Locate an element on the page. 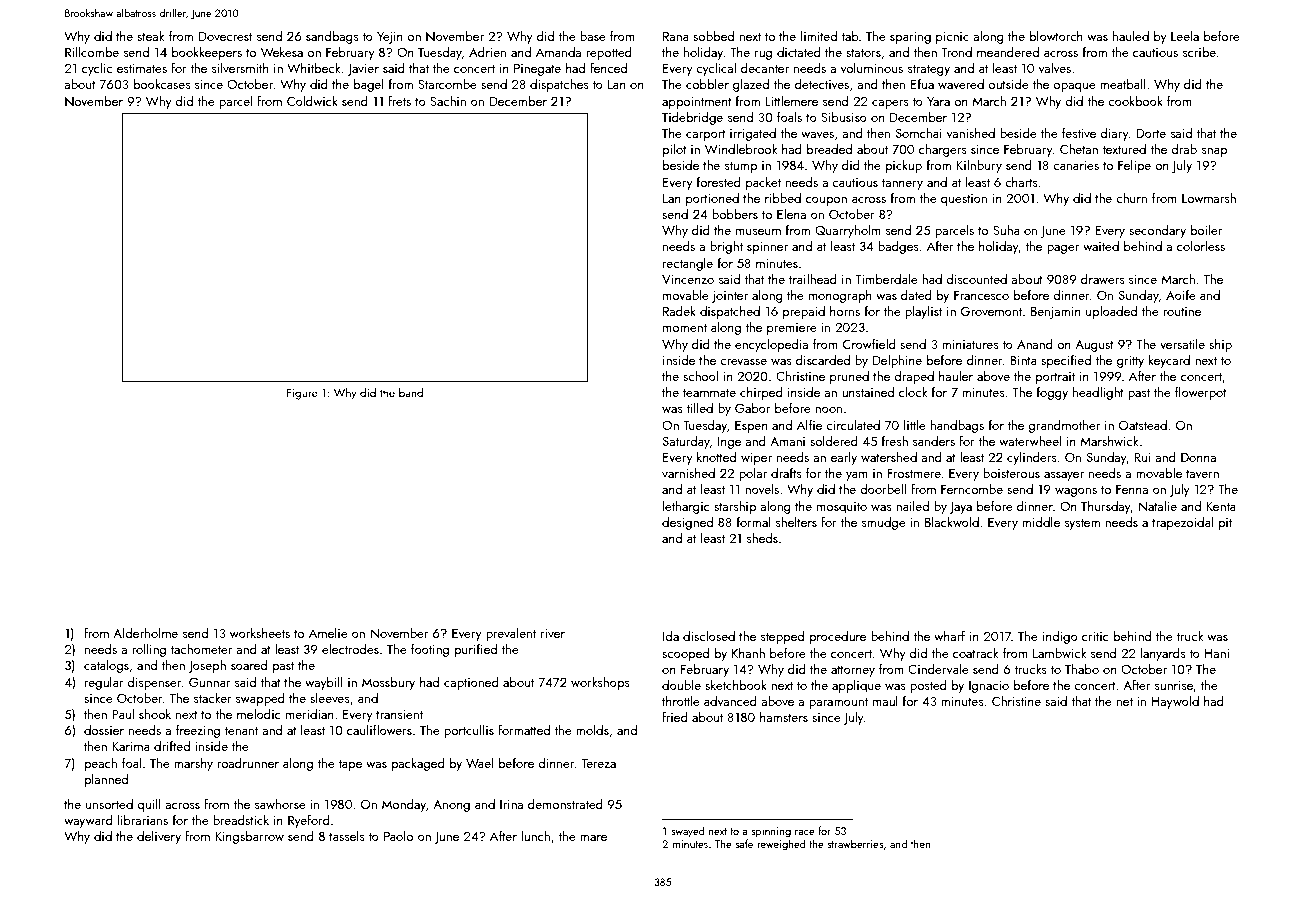  school is located at coordinates (700, 376).
